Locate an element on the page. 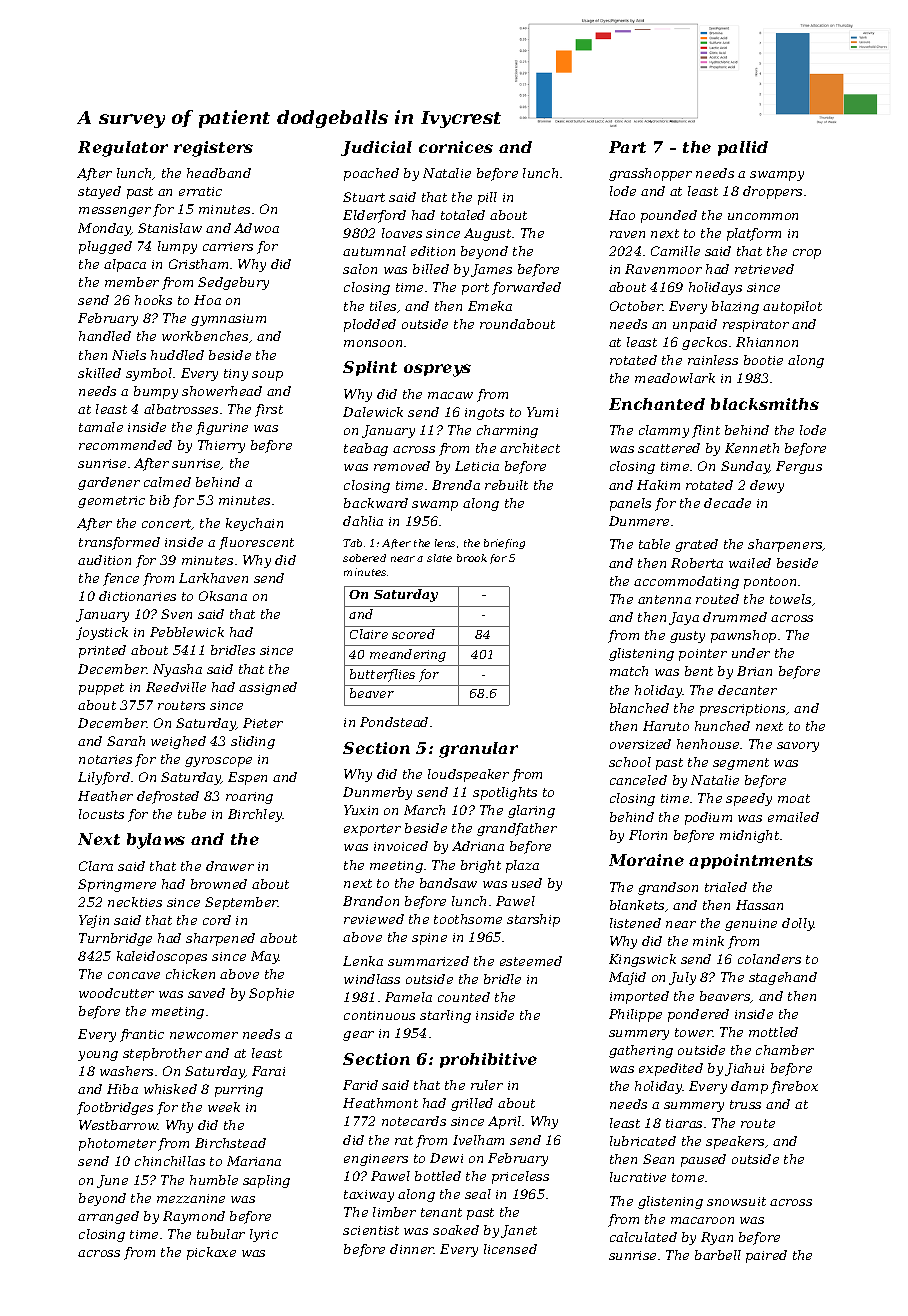 The width and height of the image is (908, 1316). Heather is located at coordinates (105, 796).
